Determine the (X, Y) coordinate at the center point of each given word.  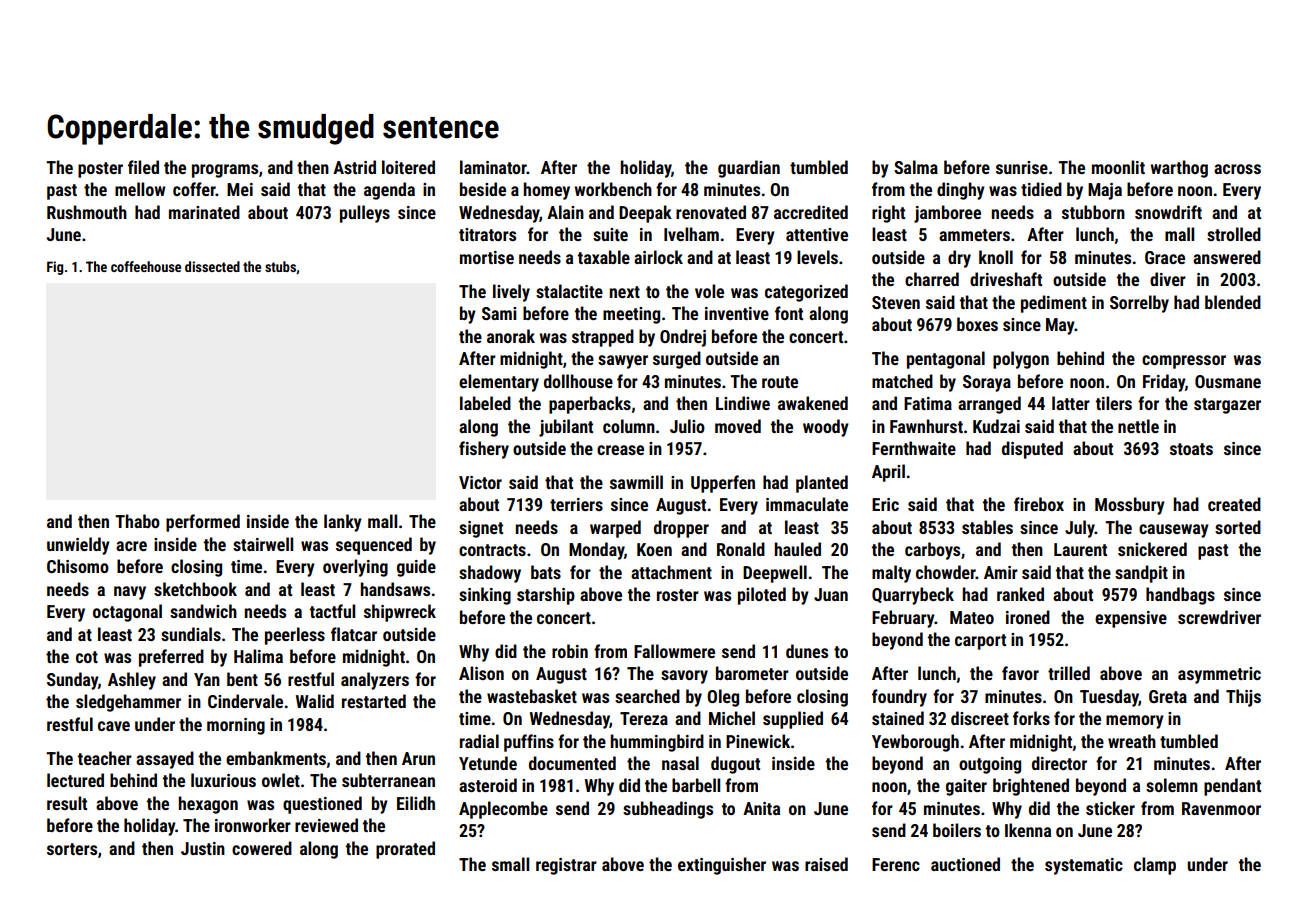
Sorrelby (1139, 304)
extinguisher (722, 866)
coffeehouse (146, 266)
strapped (603, 338)
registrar (566, 866)
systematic (1084, 866)
